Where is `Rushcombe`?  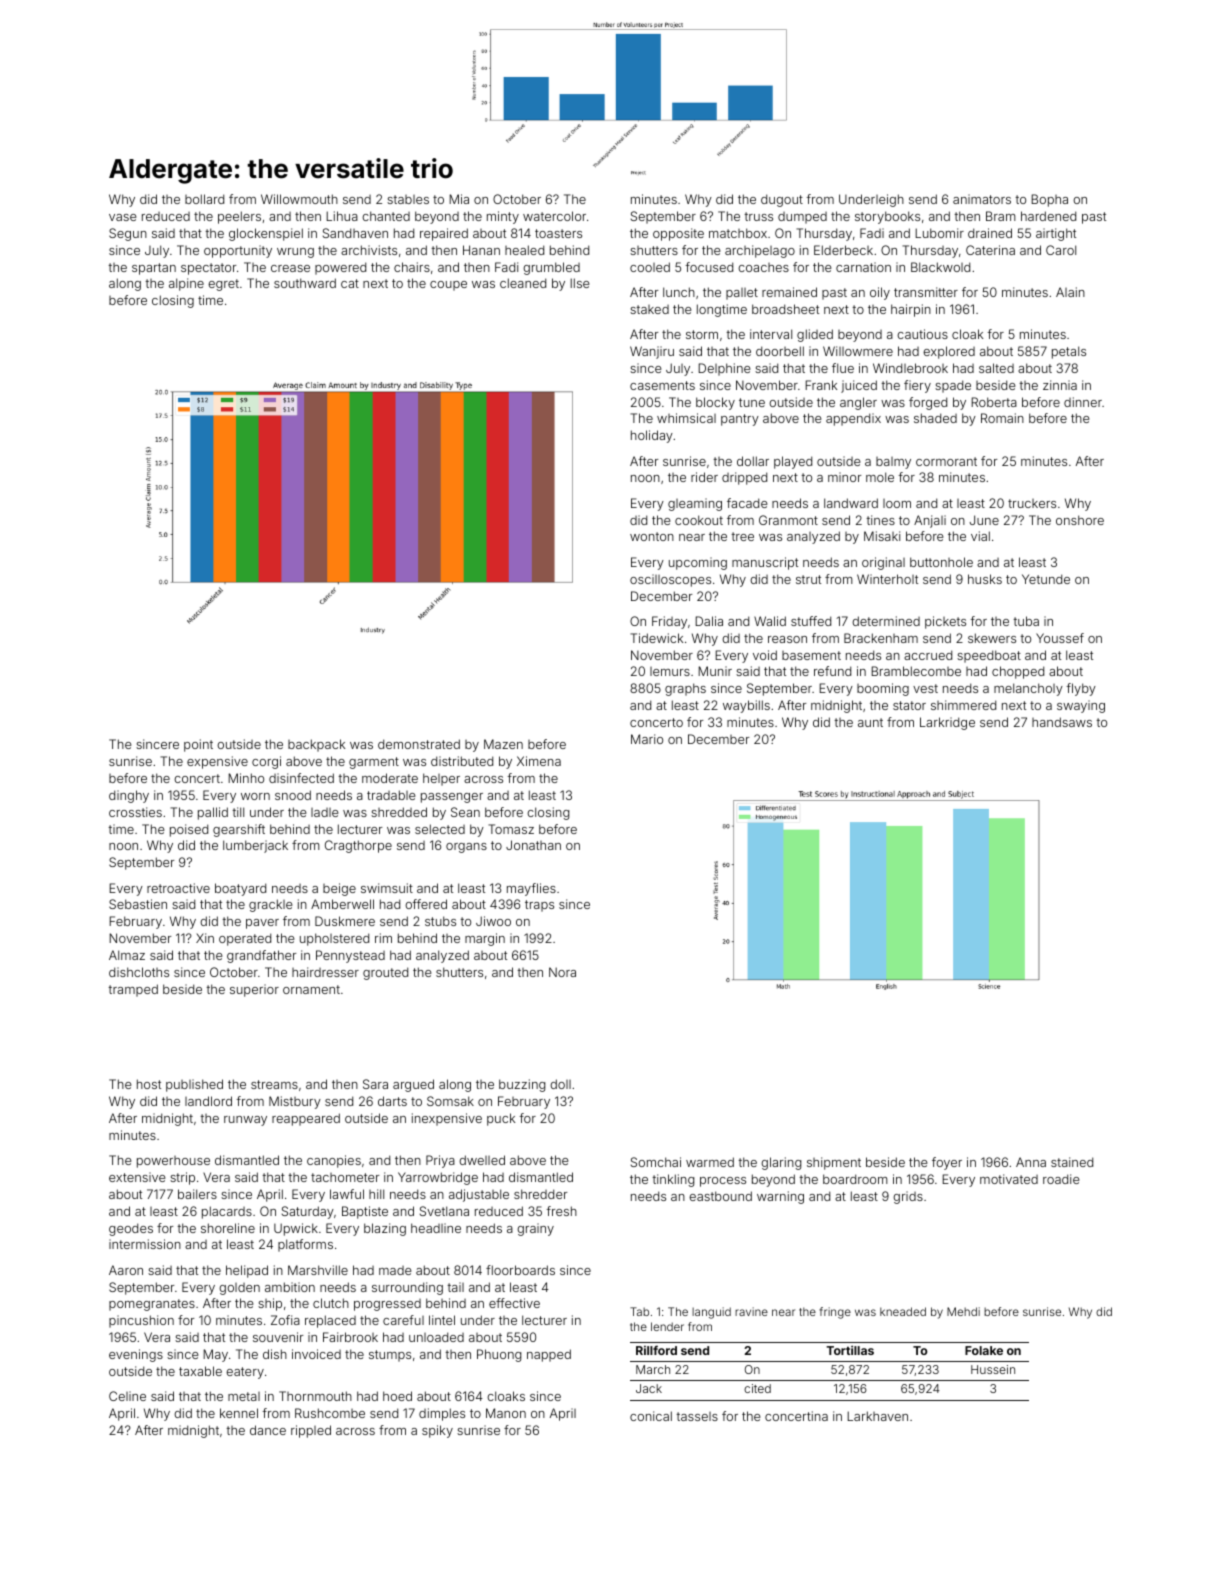 Rushcombe is located at coordinates (330, 1413).
